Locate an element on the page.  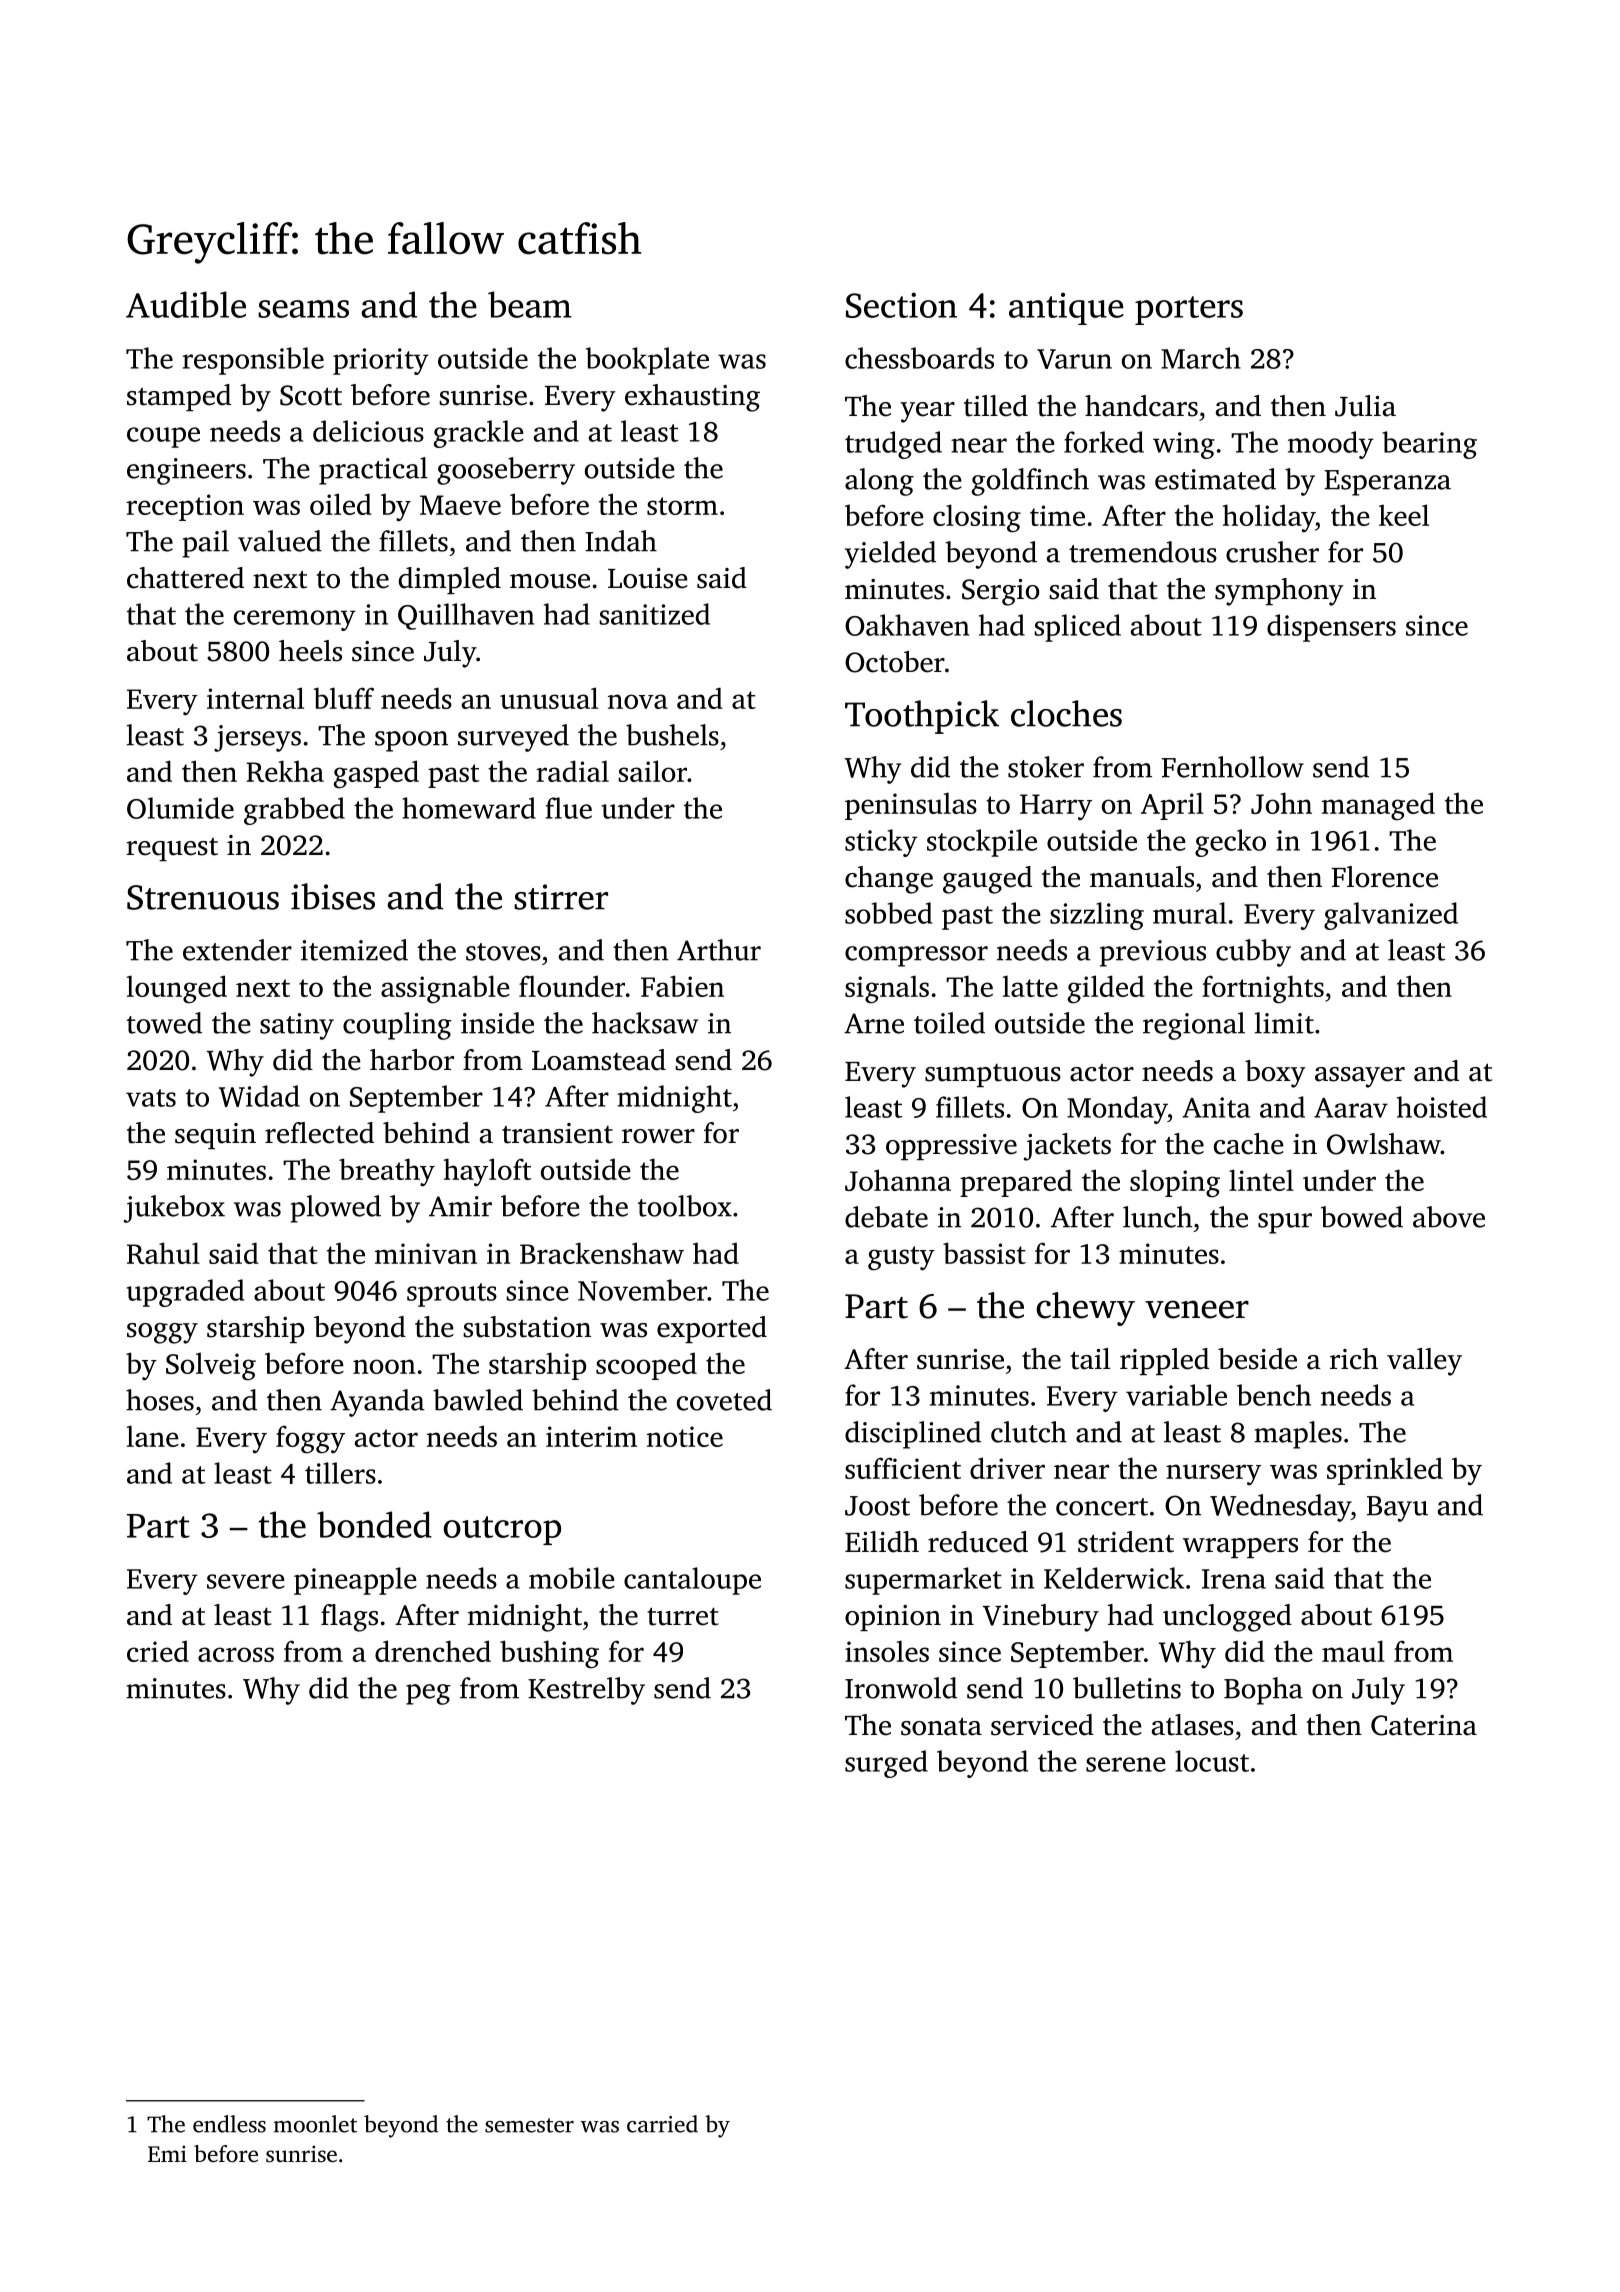
previous is located at coordinates (1153, 953).
